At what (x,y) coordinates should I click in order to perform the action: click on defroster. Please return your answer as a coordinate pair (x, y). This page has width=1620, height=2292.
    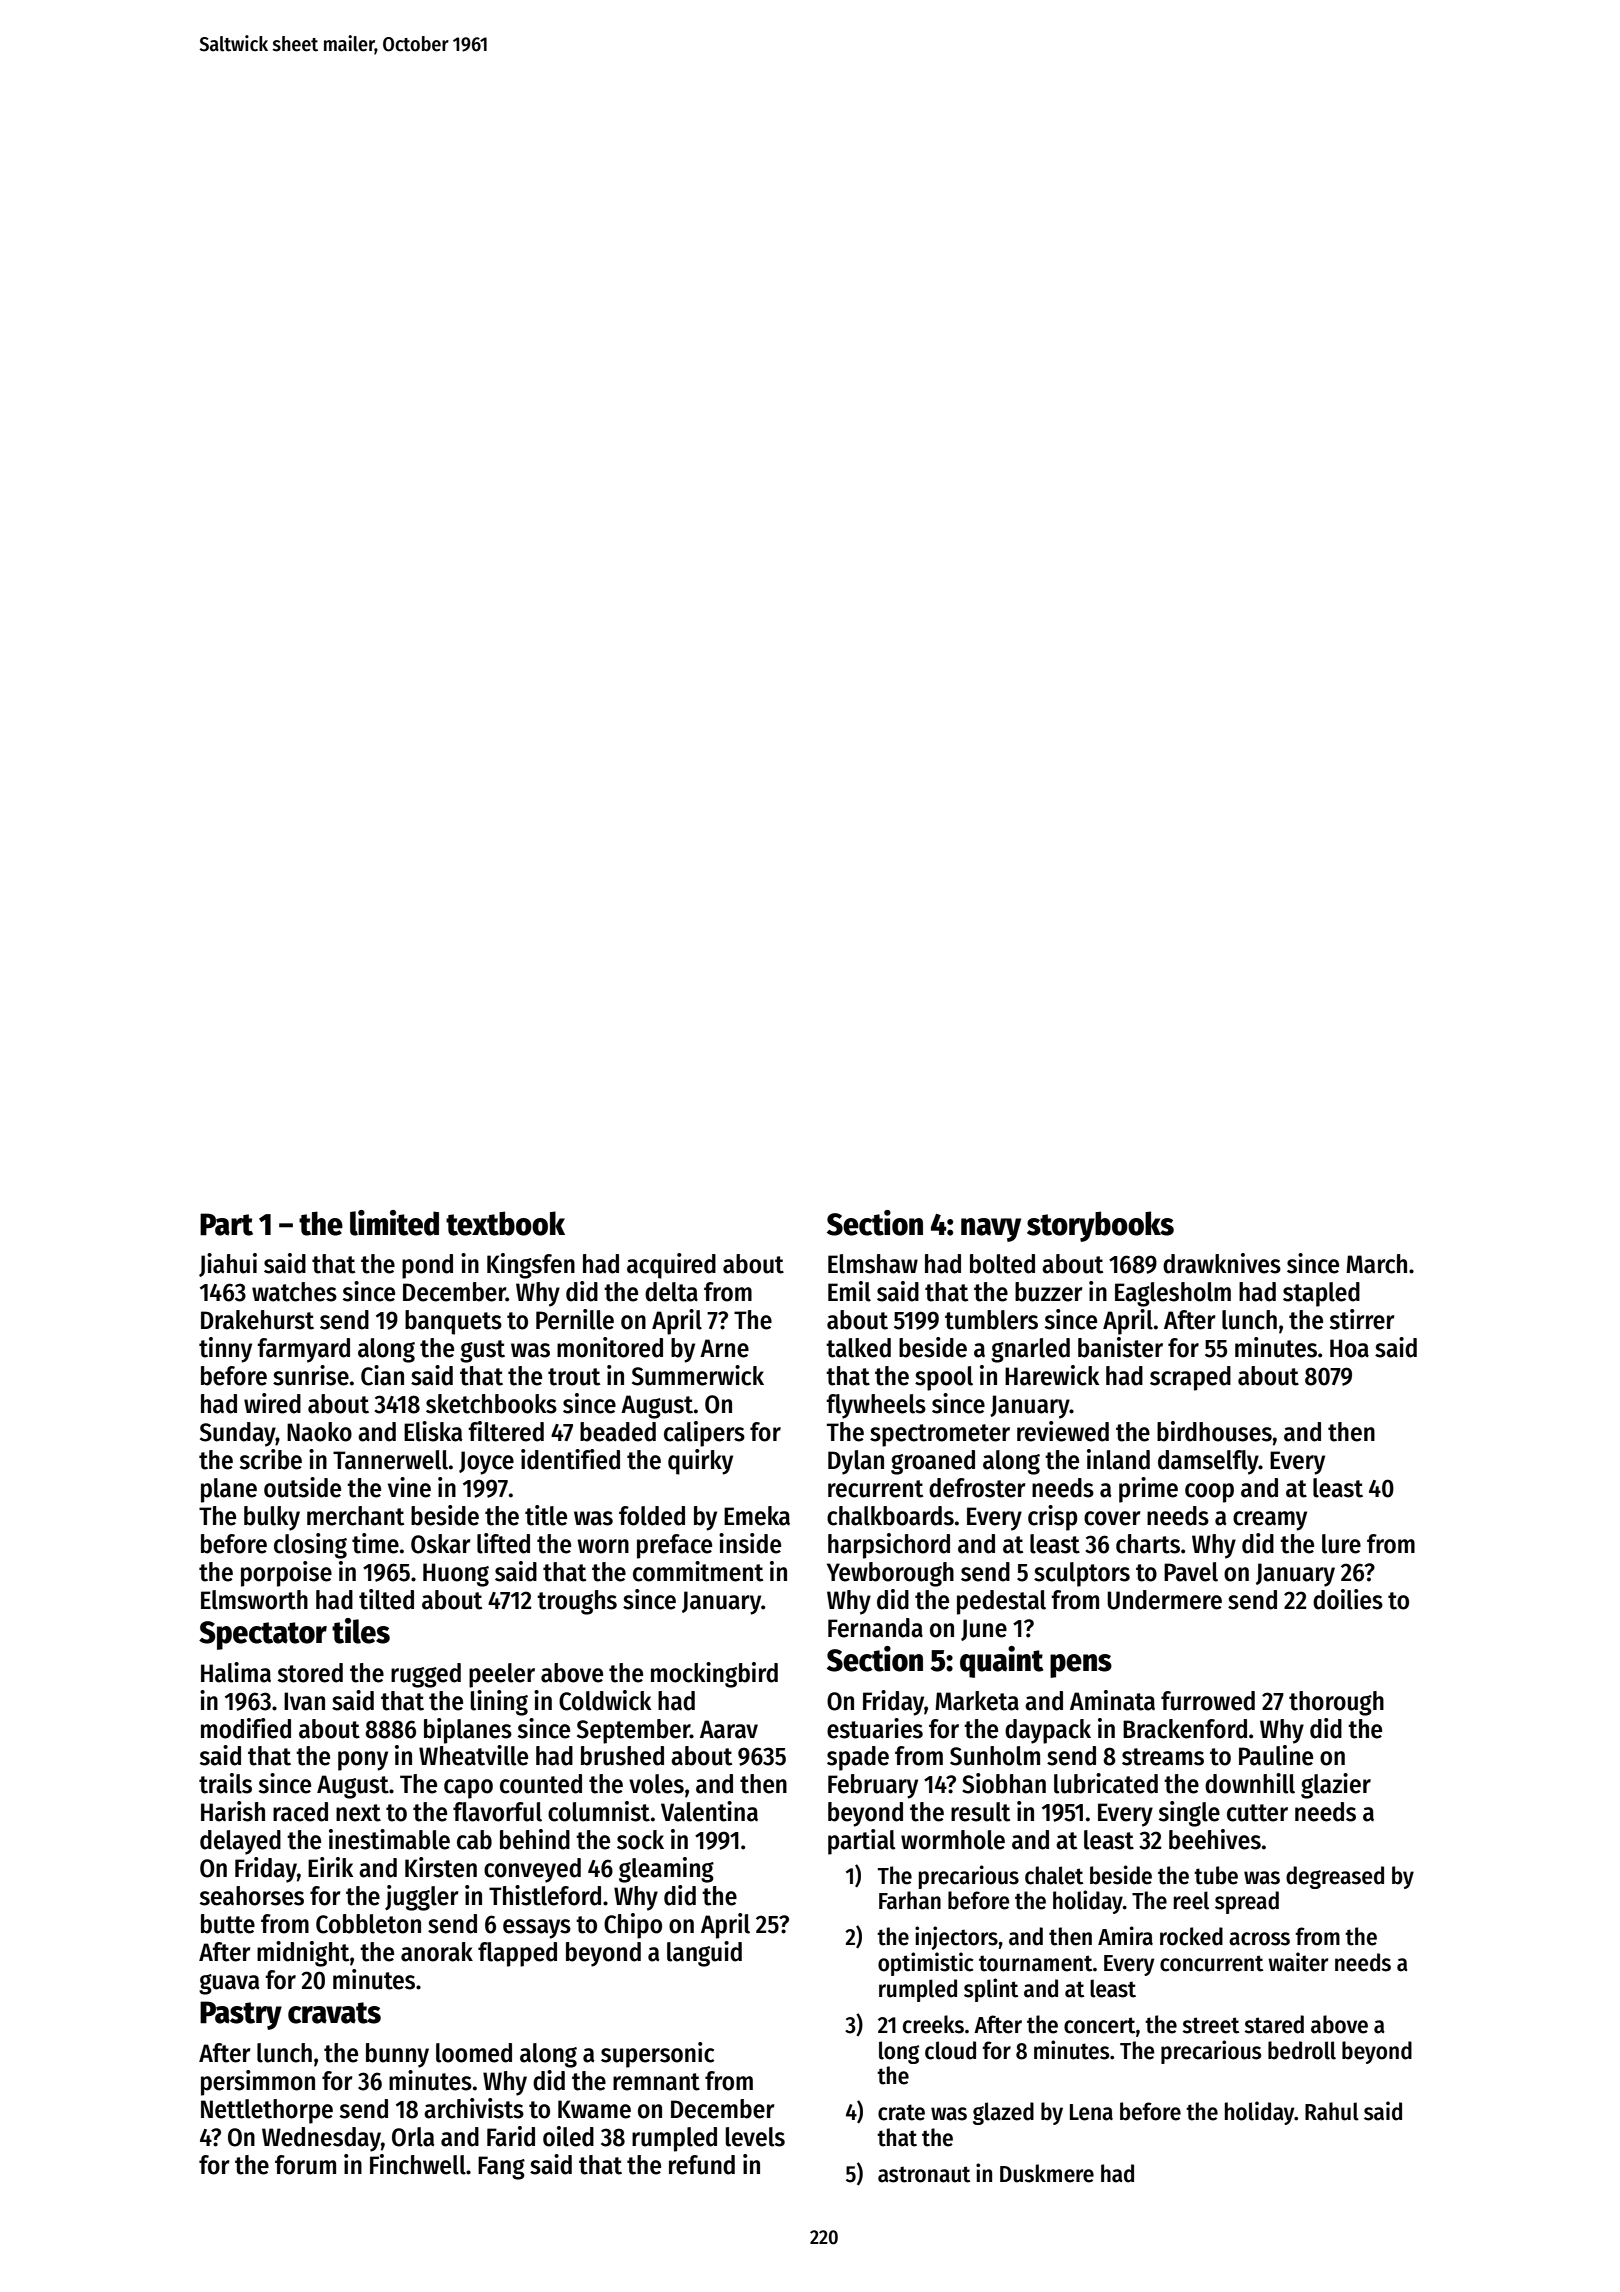
    Looking at the image, I should click on (977, 1488).
